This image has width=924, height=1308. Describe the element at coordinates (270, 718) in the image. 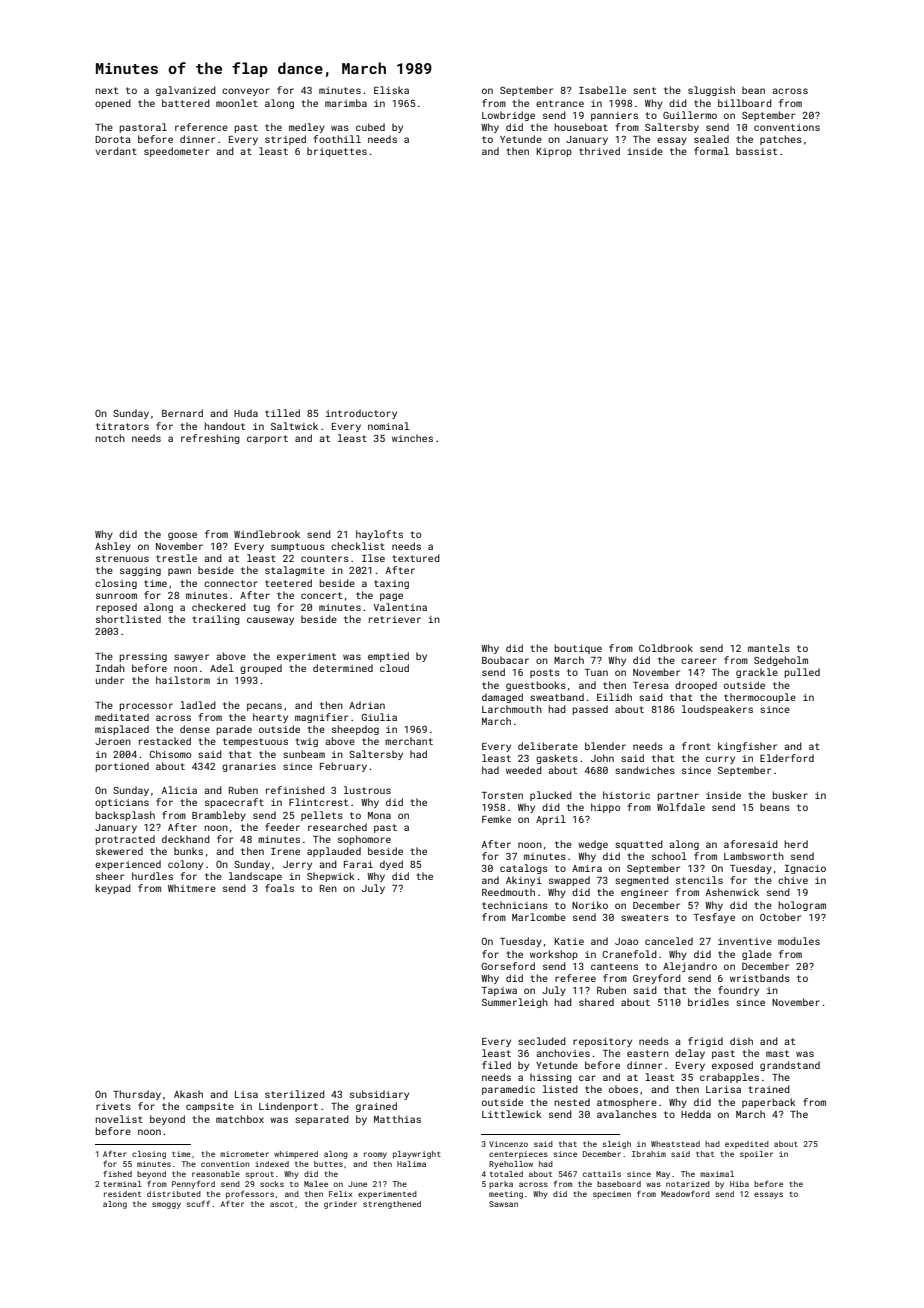

I see `hearty` at that location.
